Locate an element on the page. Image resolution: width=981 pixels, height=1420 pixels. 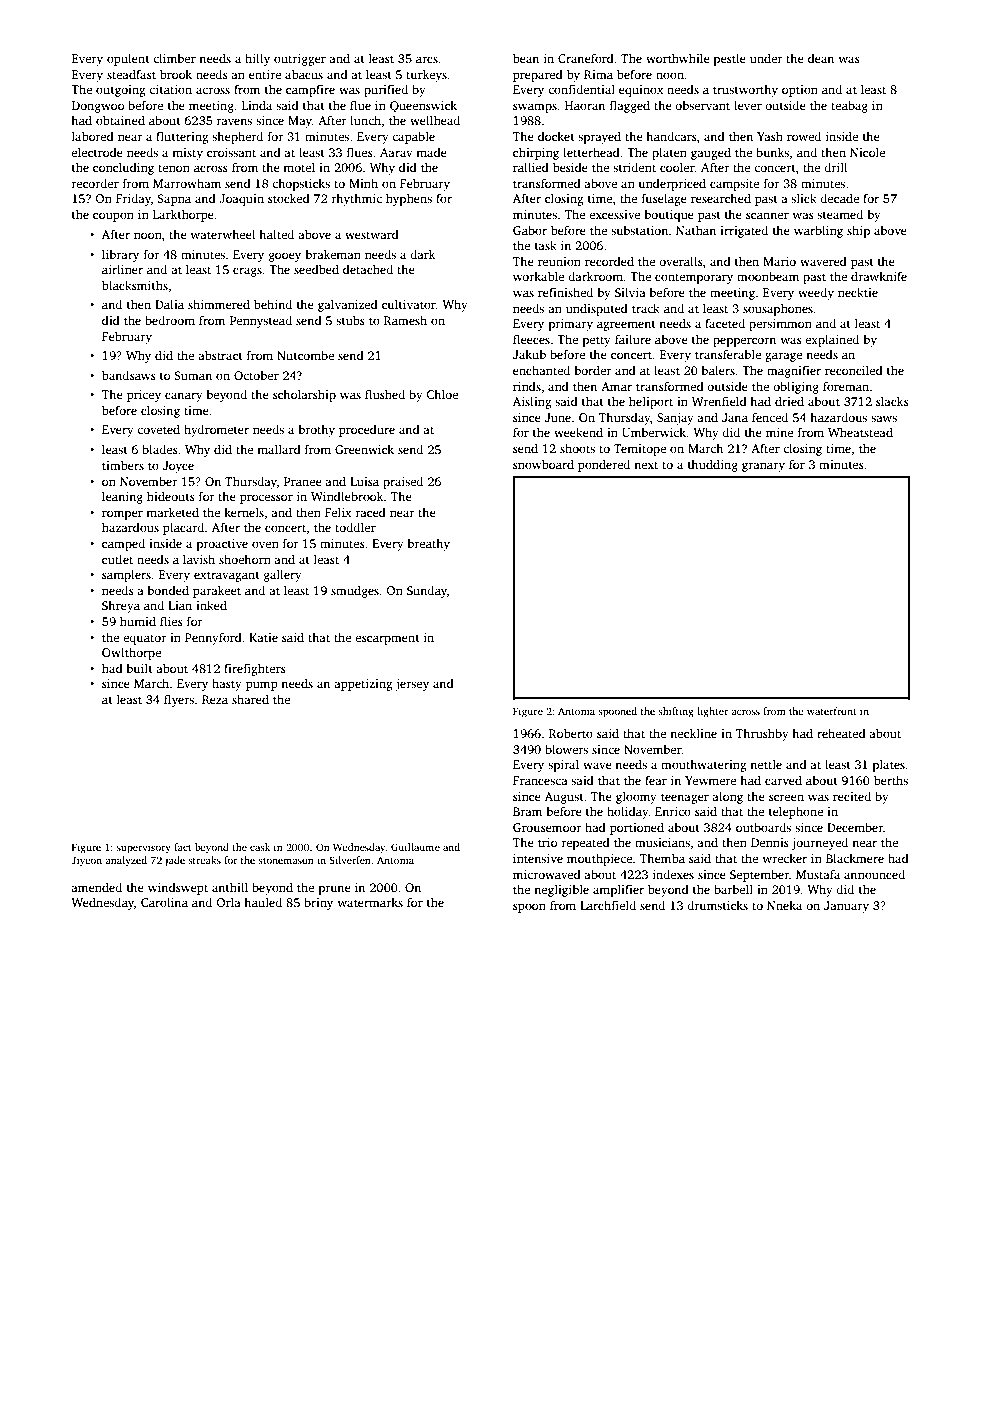
carved is located at coordinates (783, 780).
